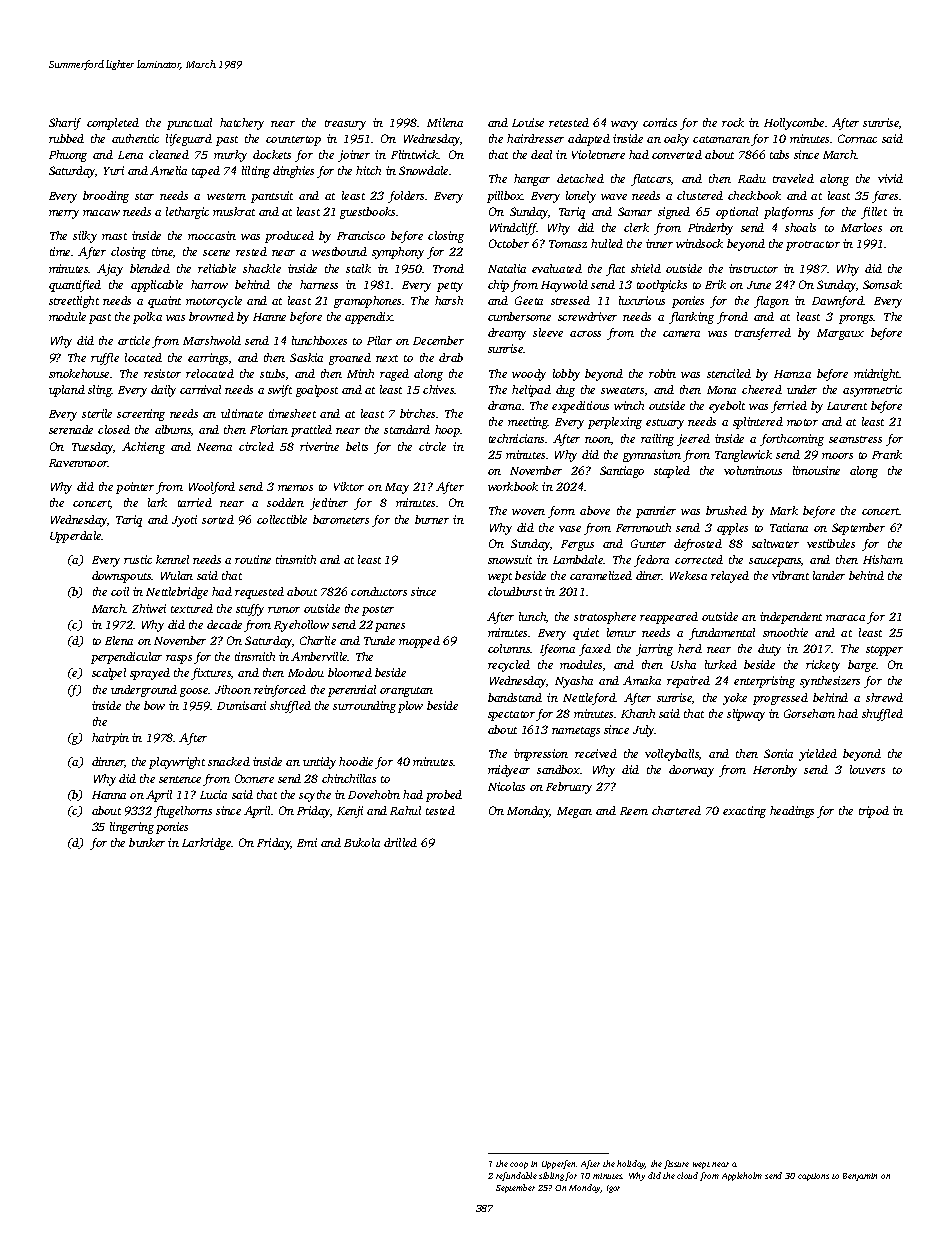 Image resolution: width=952 pixels, height=1233 pixels. Describe the element at coordinates (147, 842) in the screenshot. I see `bunker` at that location.
